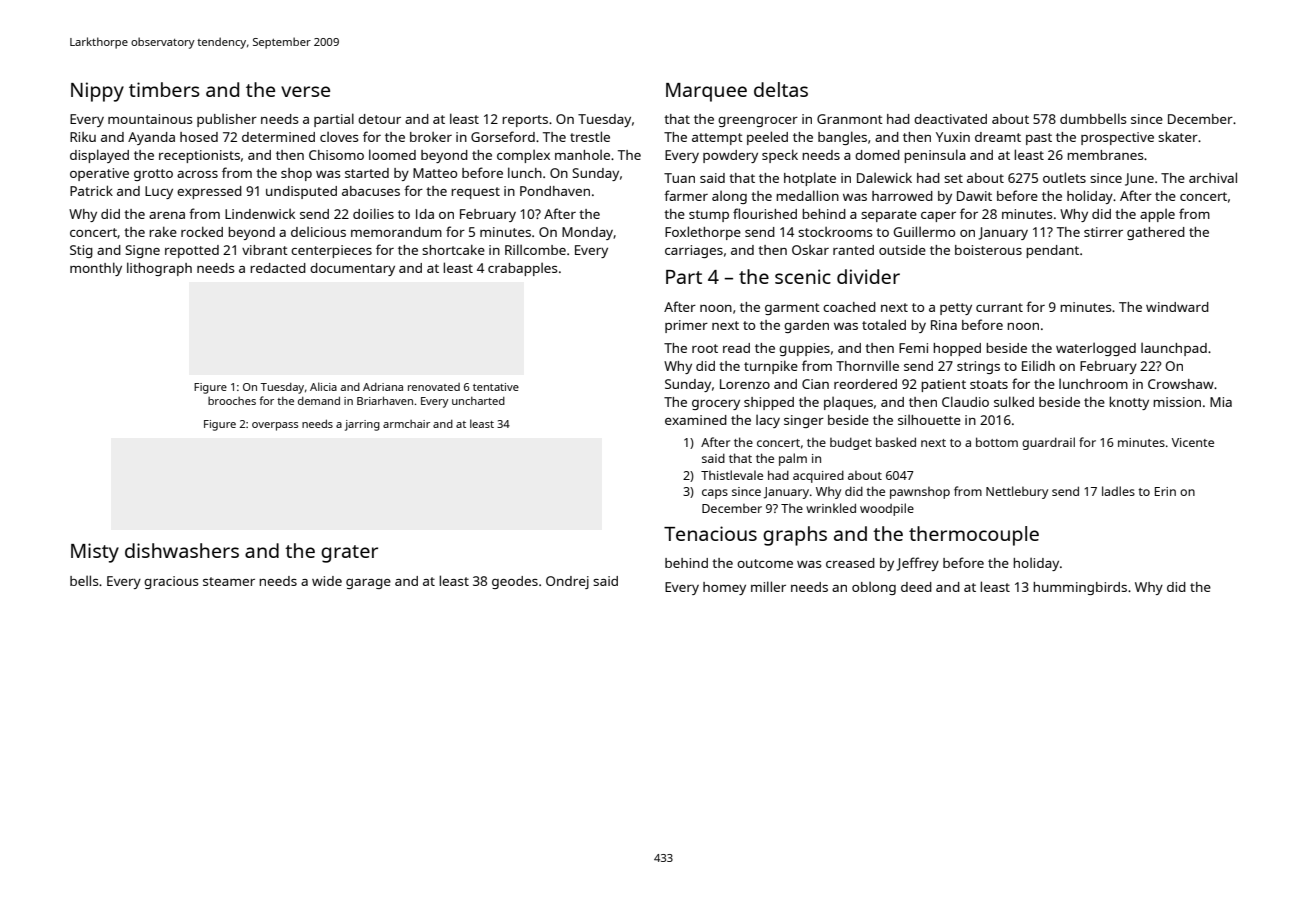 The image size is (1308, 924). Describe the element at coordinates (362, 425) in the document. I see `jarring` at that location.
